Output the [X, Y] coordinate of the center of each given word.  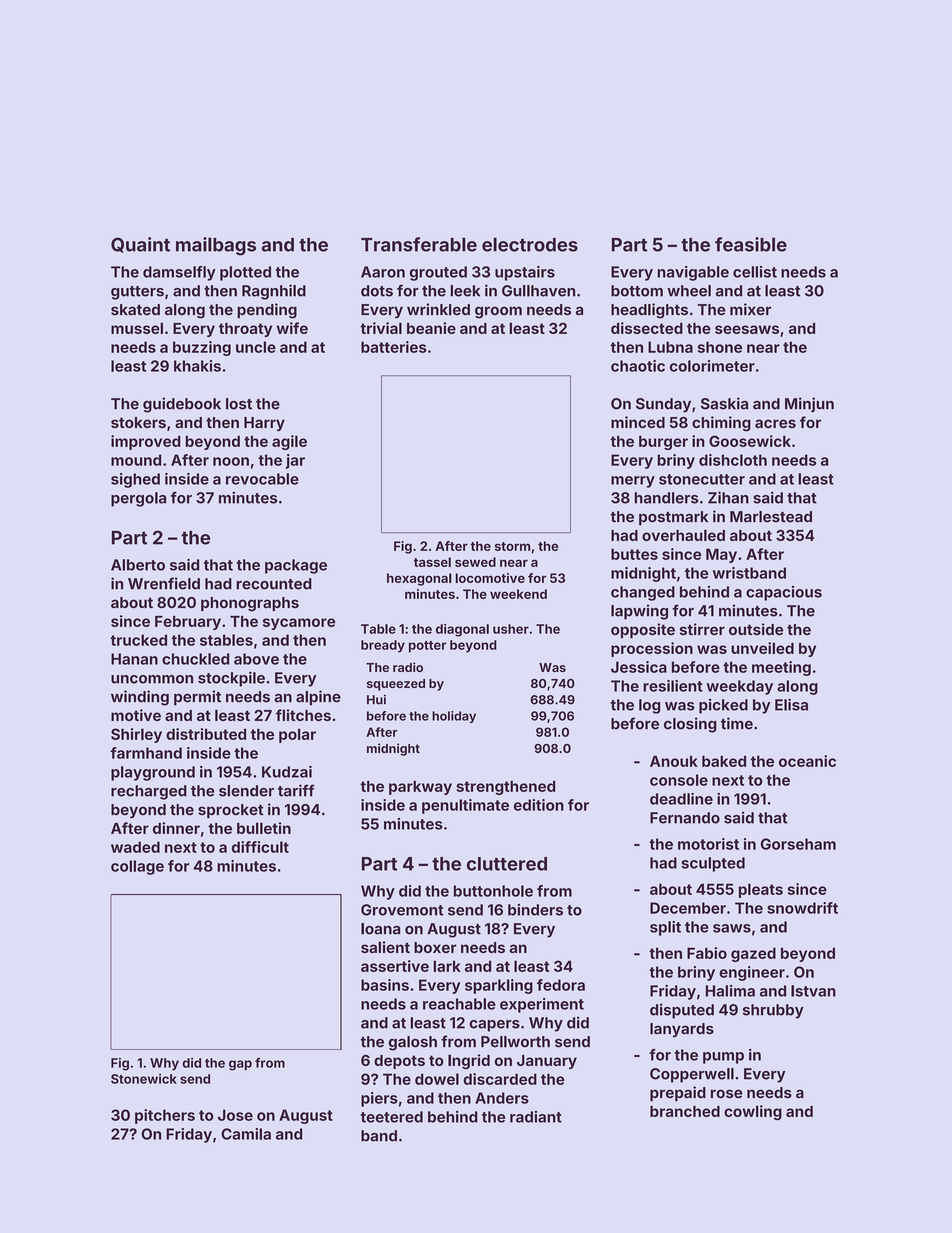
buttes [634, 554]
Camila [246, 1134]
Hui [376, 700]
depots [399, 1062]
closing [690, 725]
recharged [149, 792]
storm [512, 546]
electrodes [530, 244]
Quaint [140, 245]
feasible [751, 244]
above [256, 659]
